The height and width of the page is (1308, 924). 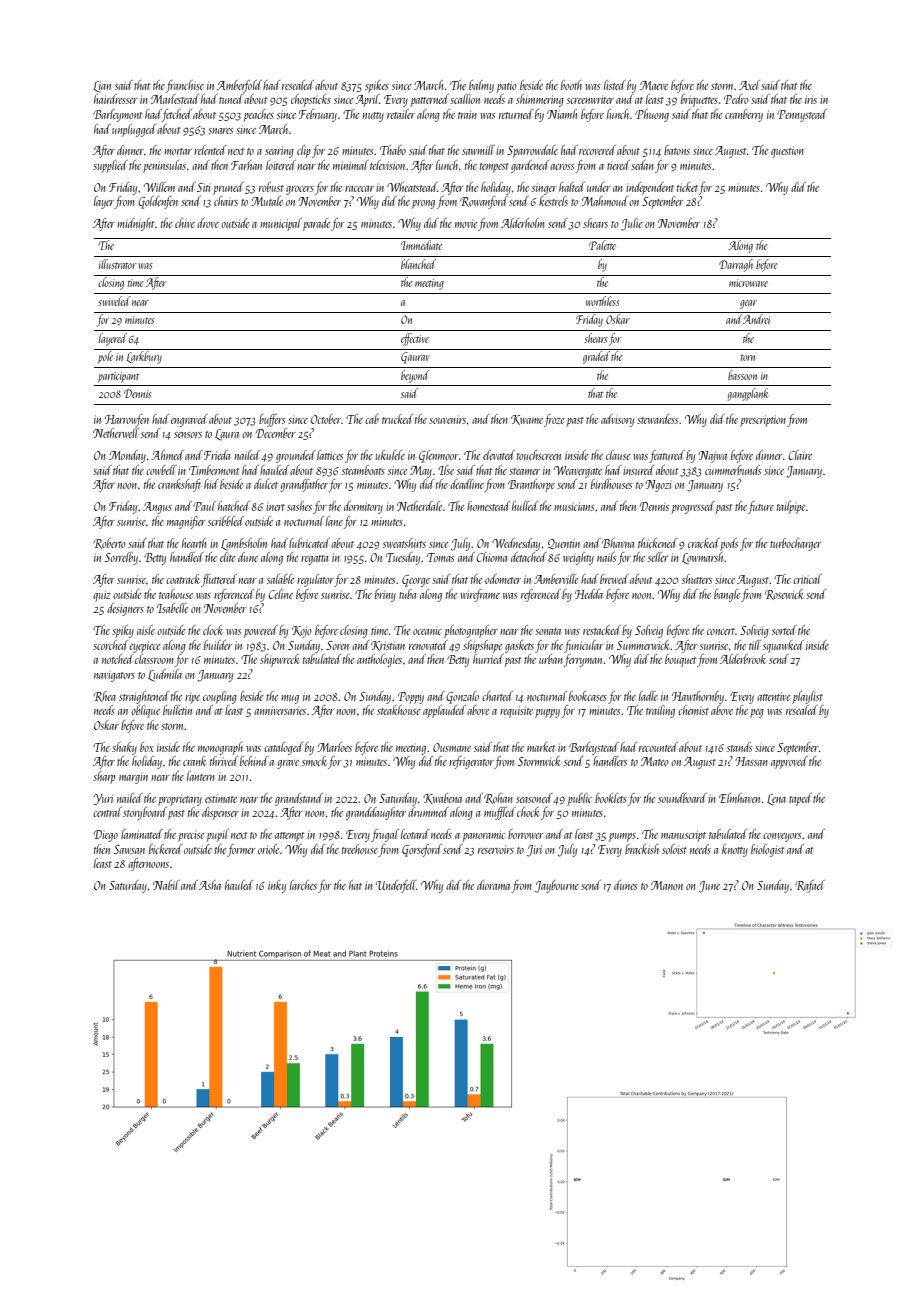 What do you see at coordinates (667, 885) in the page?
I see `Manon` at bounding box center [667, 885].
